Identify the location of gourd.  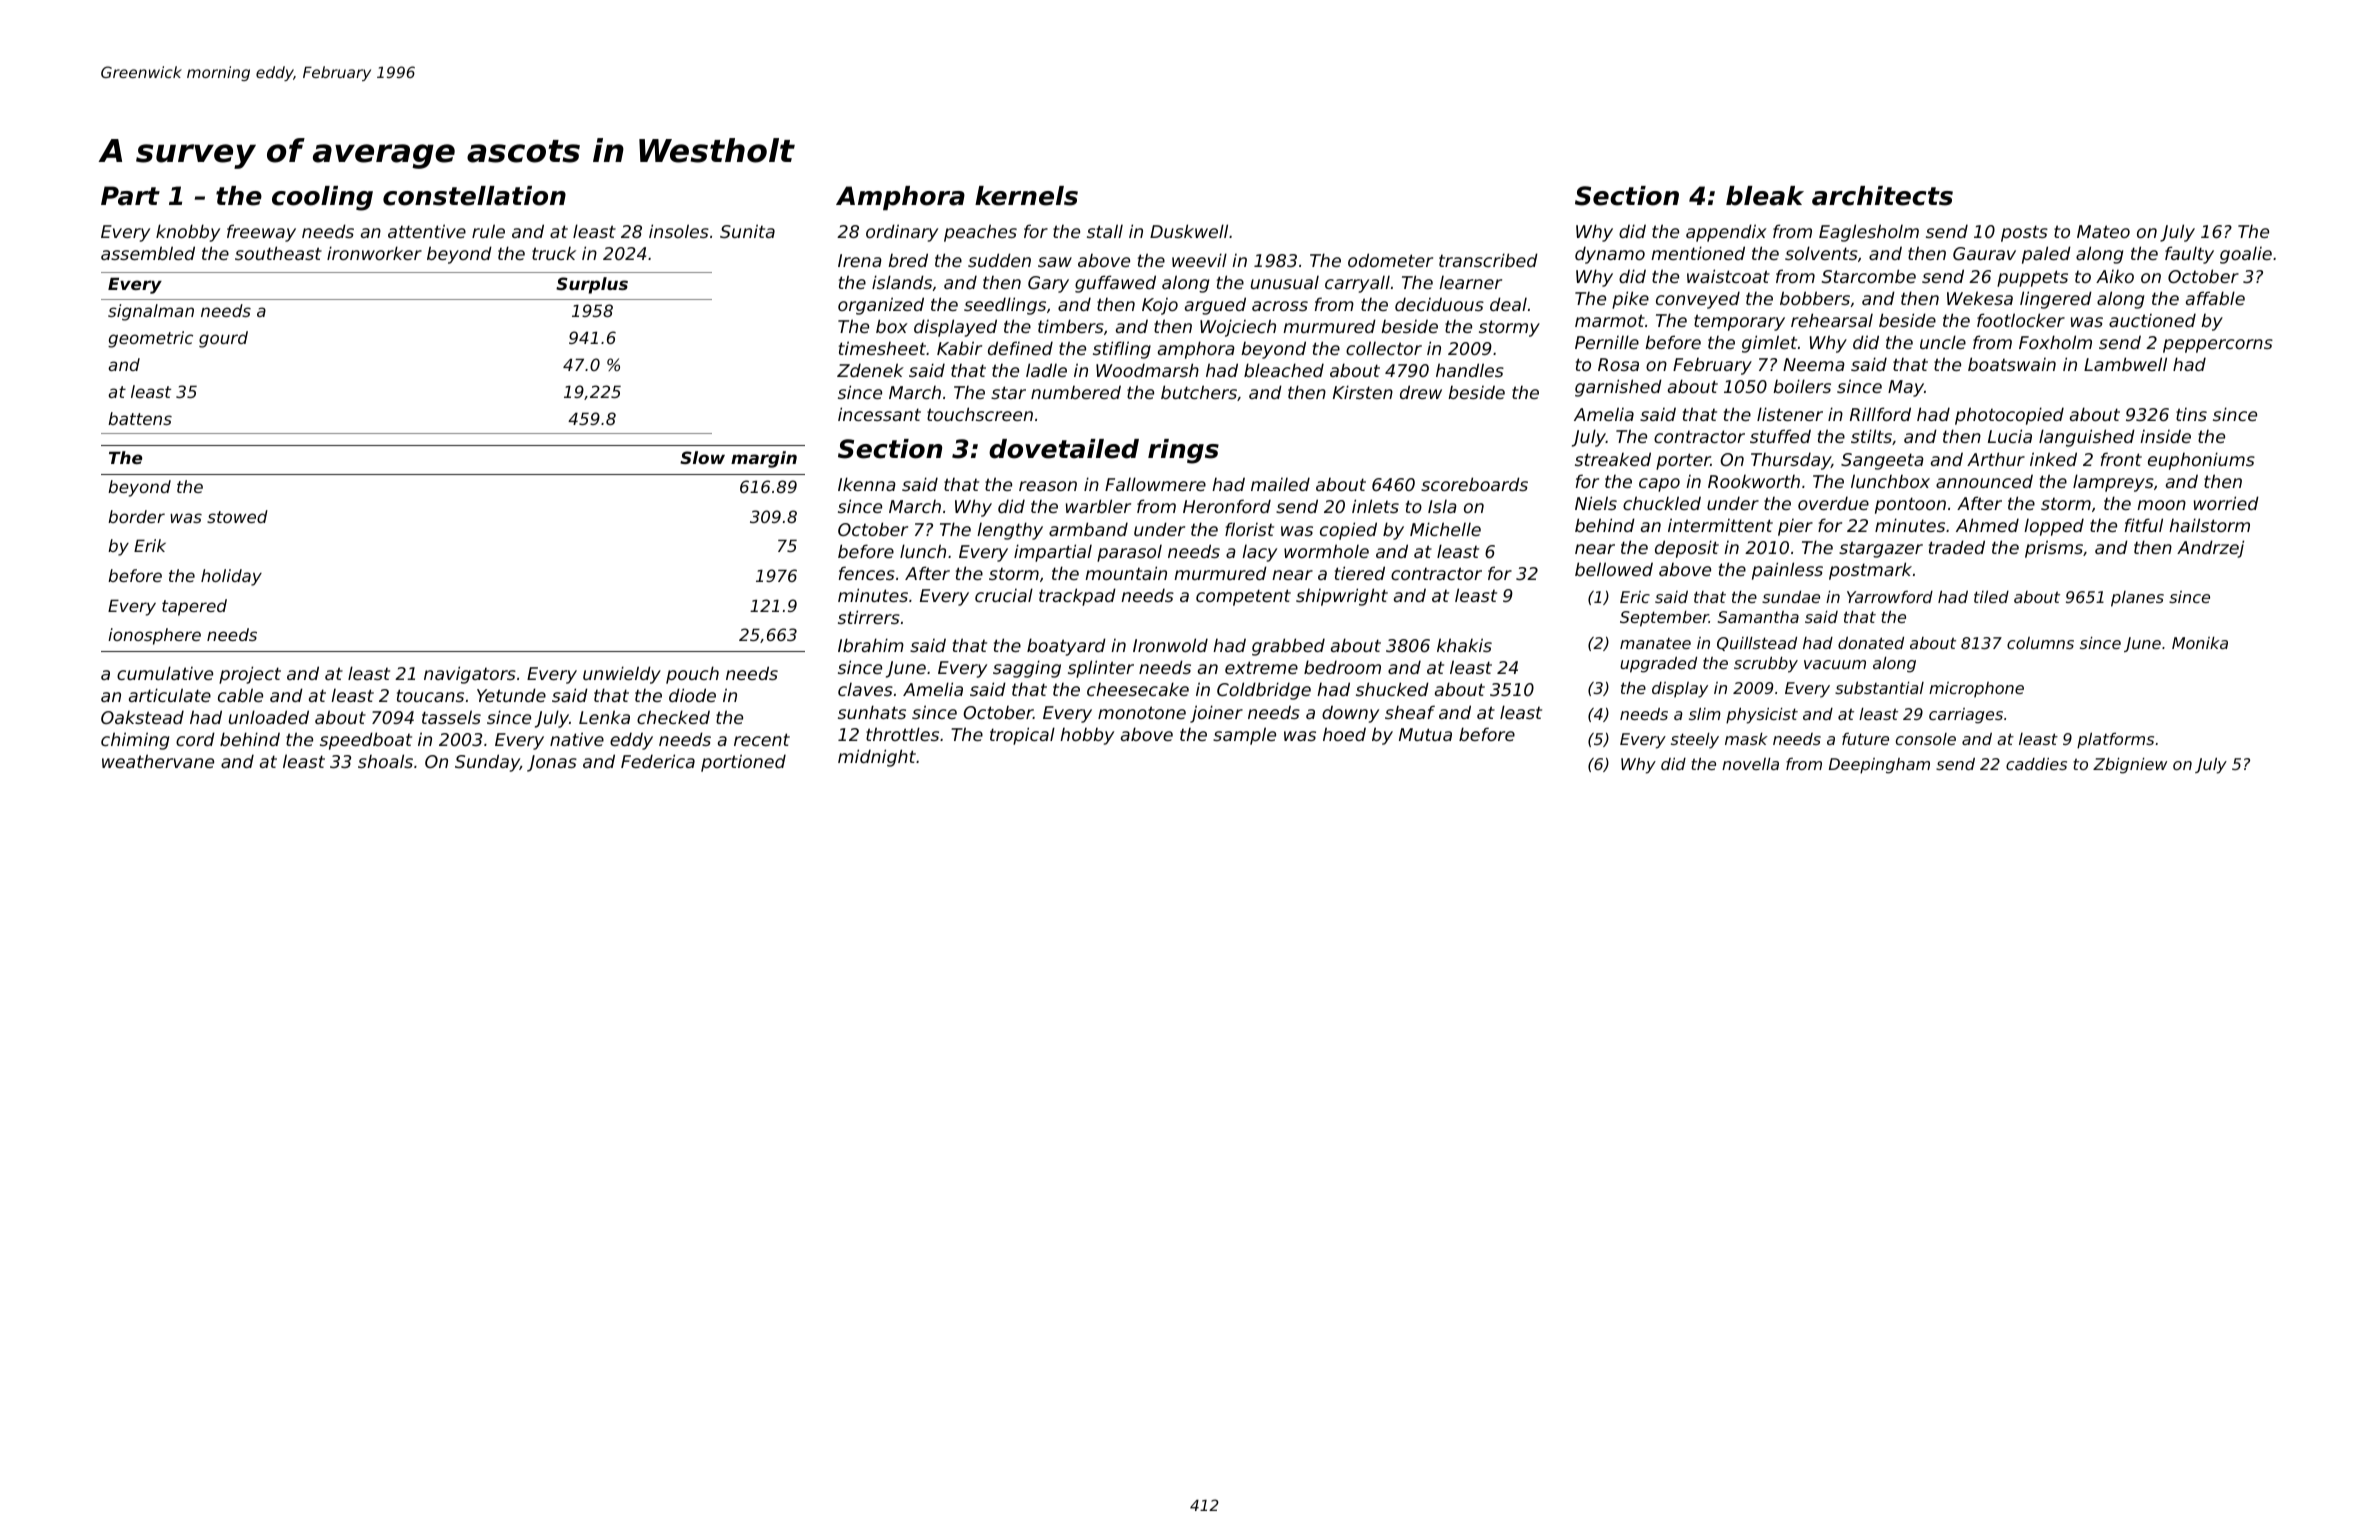
(223, 339).
